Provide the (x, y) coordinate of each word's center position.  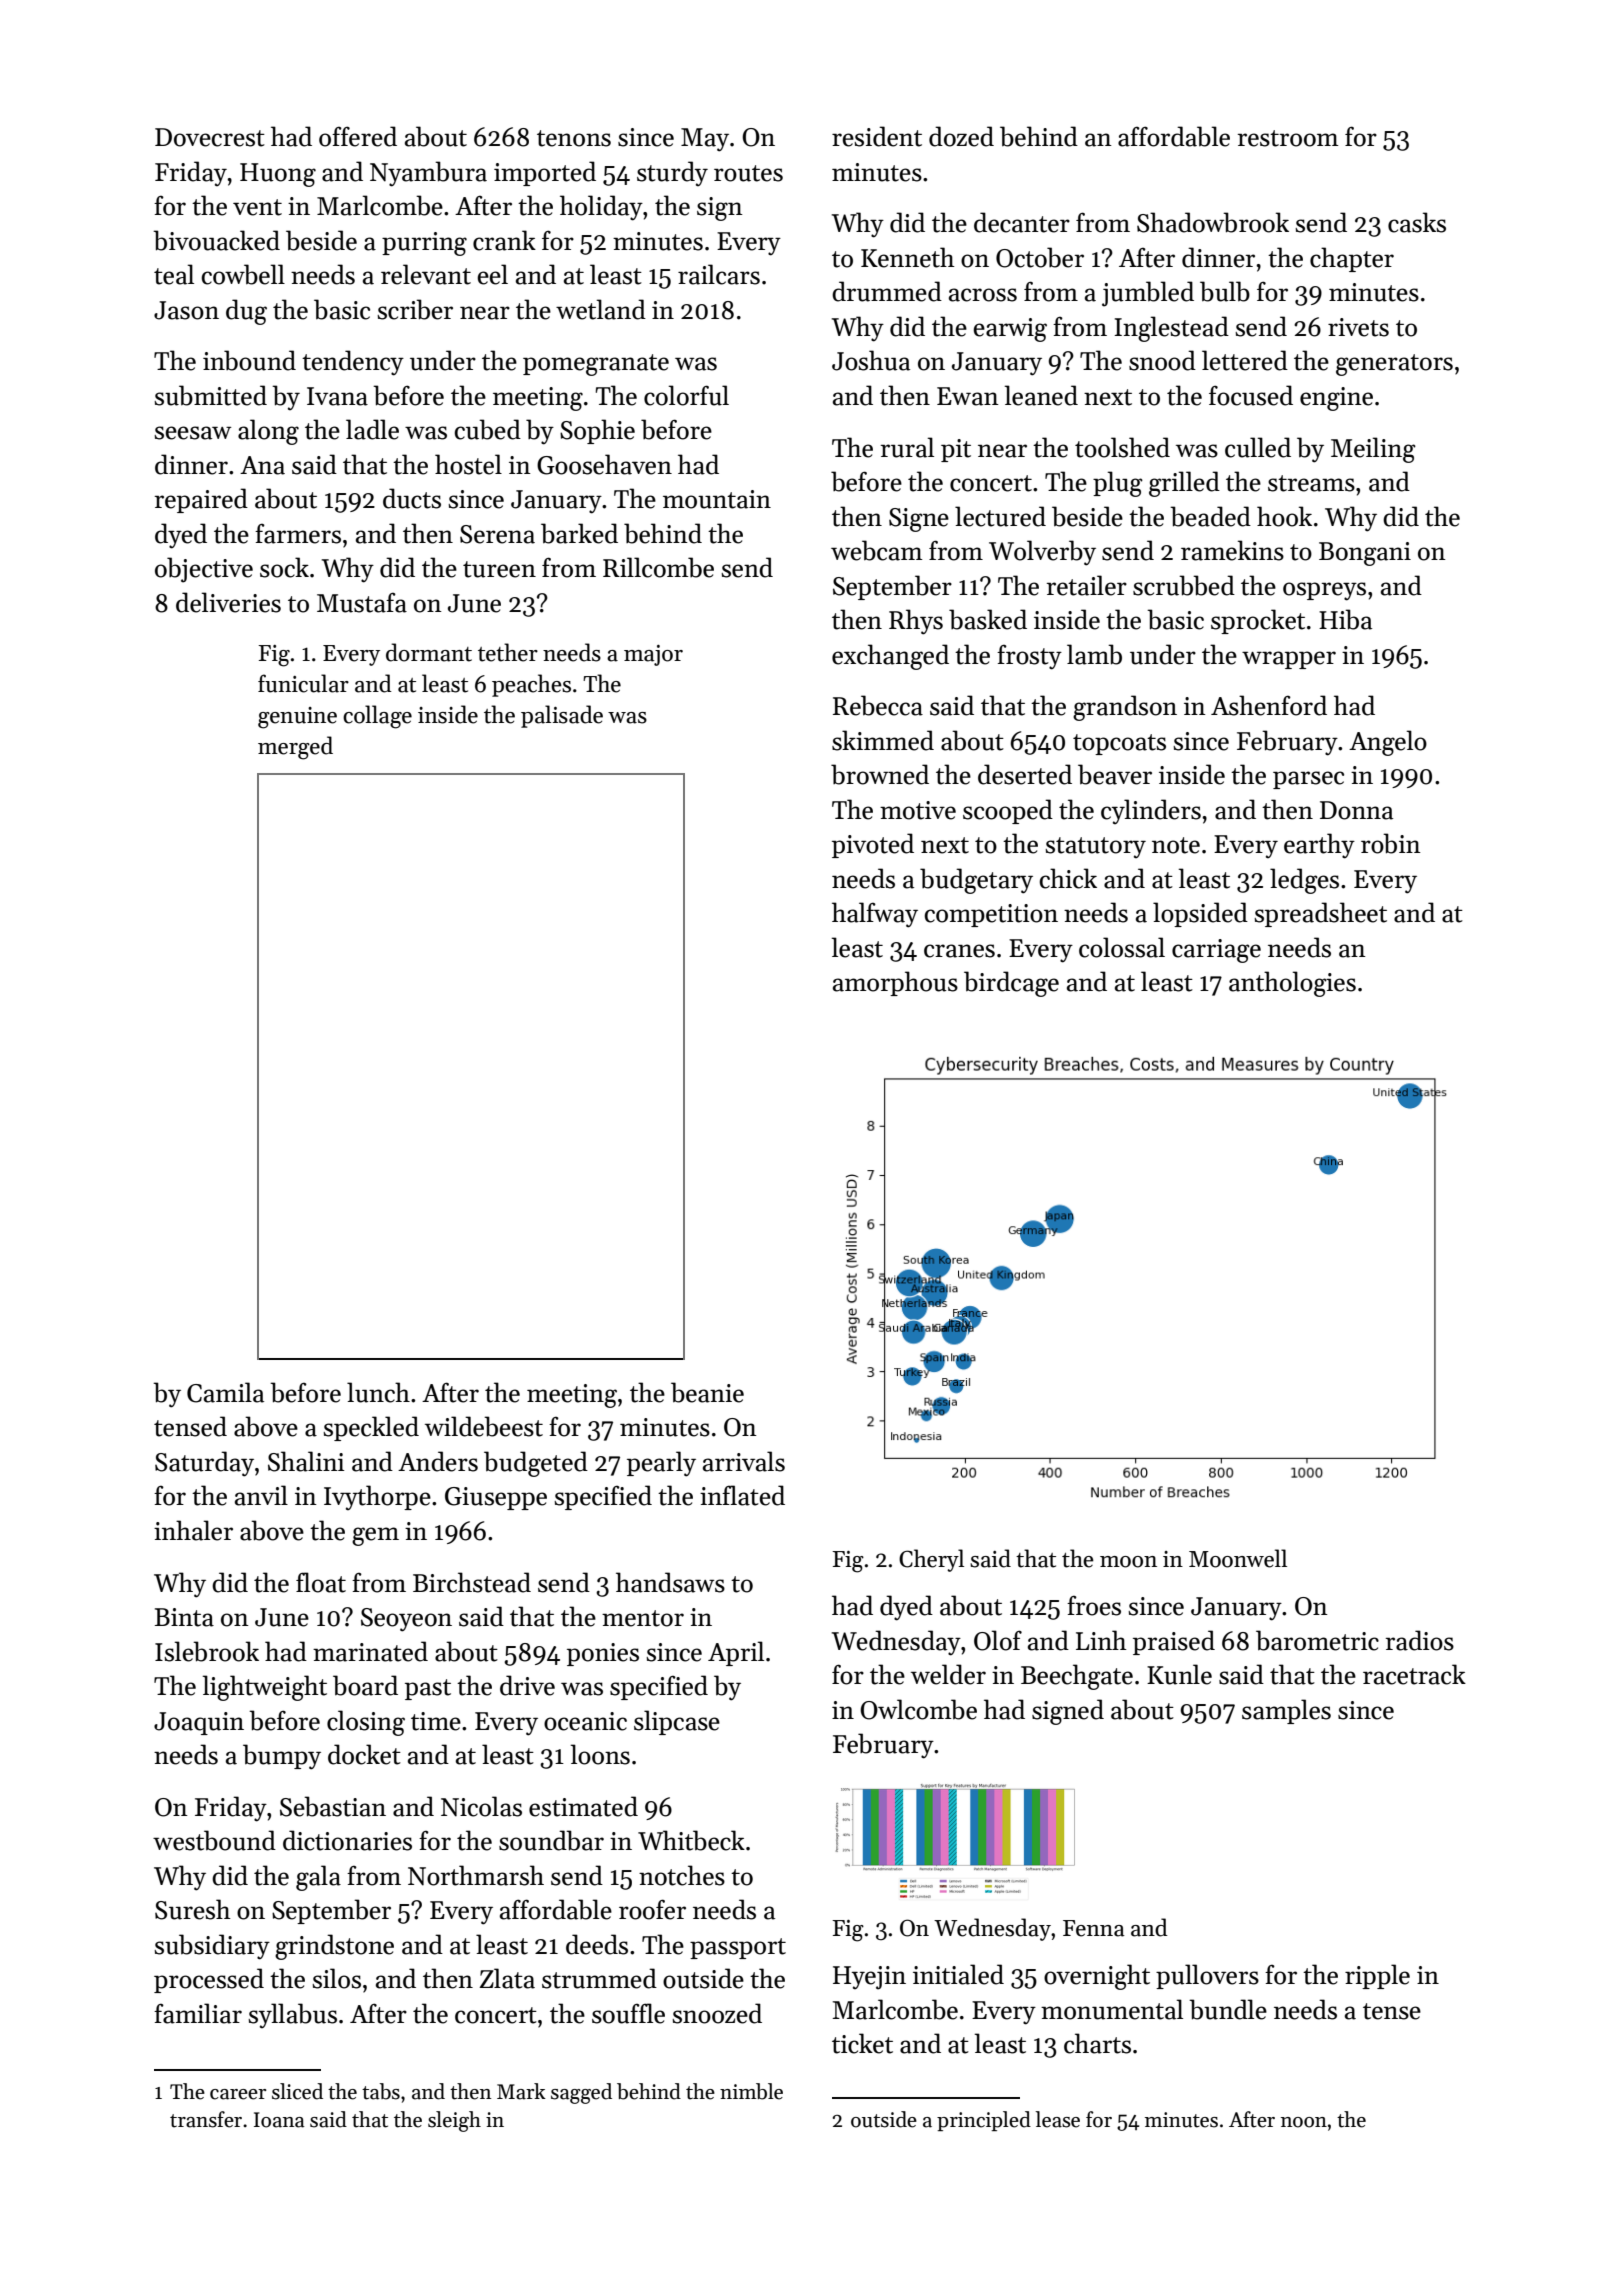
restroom (1288, 138)
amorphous (895, 983)
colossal (1122, 947)
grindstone (334, 1947)
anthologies (1292, 984)
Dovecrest (210, 137)
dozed (961, 136)
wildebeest (484, 1426)
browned (880, 774)
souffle (628, 2013)
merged (295, 748)
